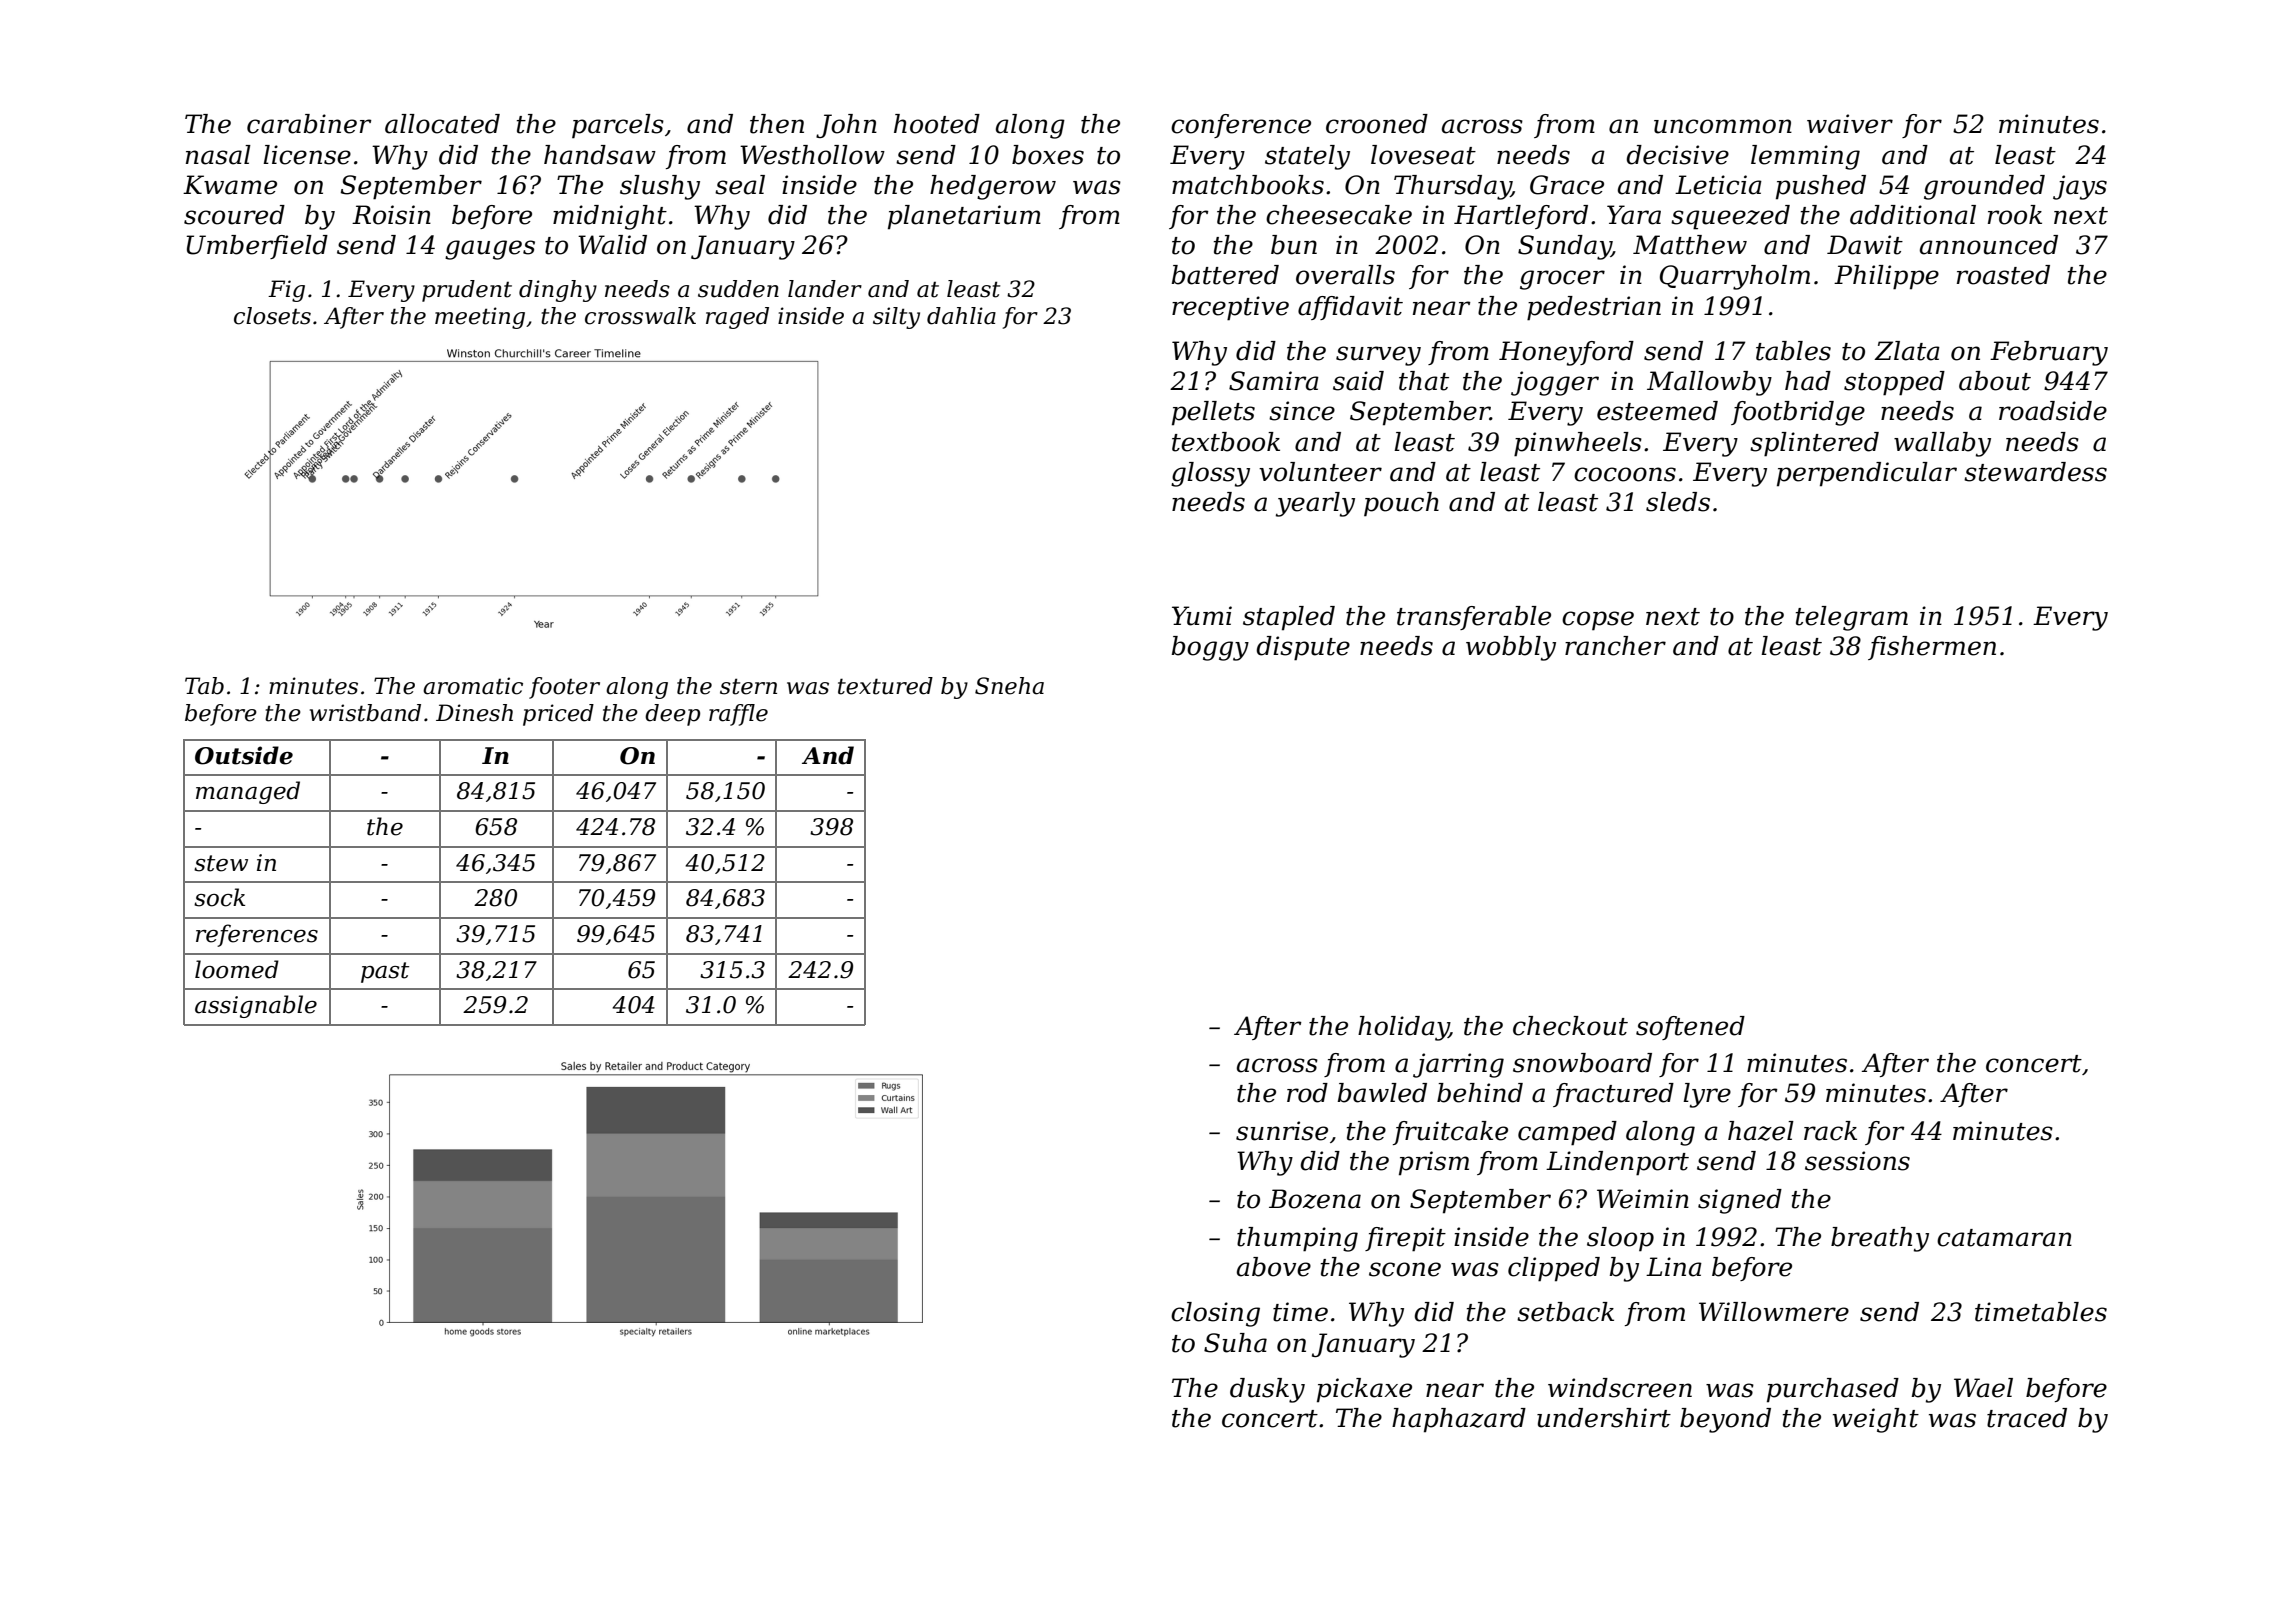 Image resolution: width=2292 pixels, height=1620 pixels. I want to click on Bozena, so click(1315, 1199).
